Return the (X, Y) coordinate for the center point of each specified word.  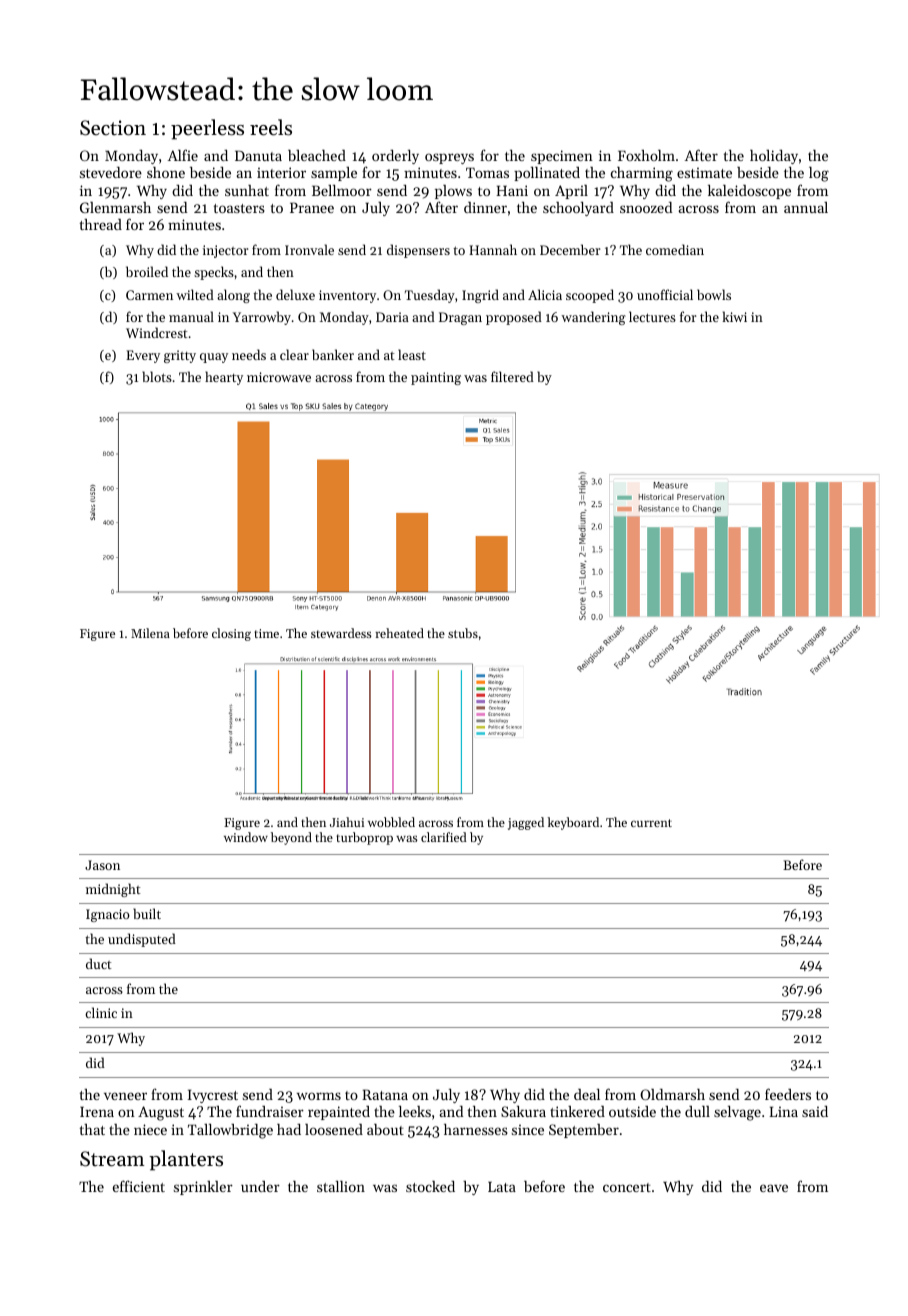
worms (319, 1096)
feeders (788, 1094)
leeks (415, 1111)
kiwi (734, 316)
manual (191, 316)
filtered (512, 376)
